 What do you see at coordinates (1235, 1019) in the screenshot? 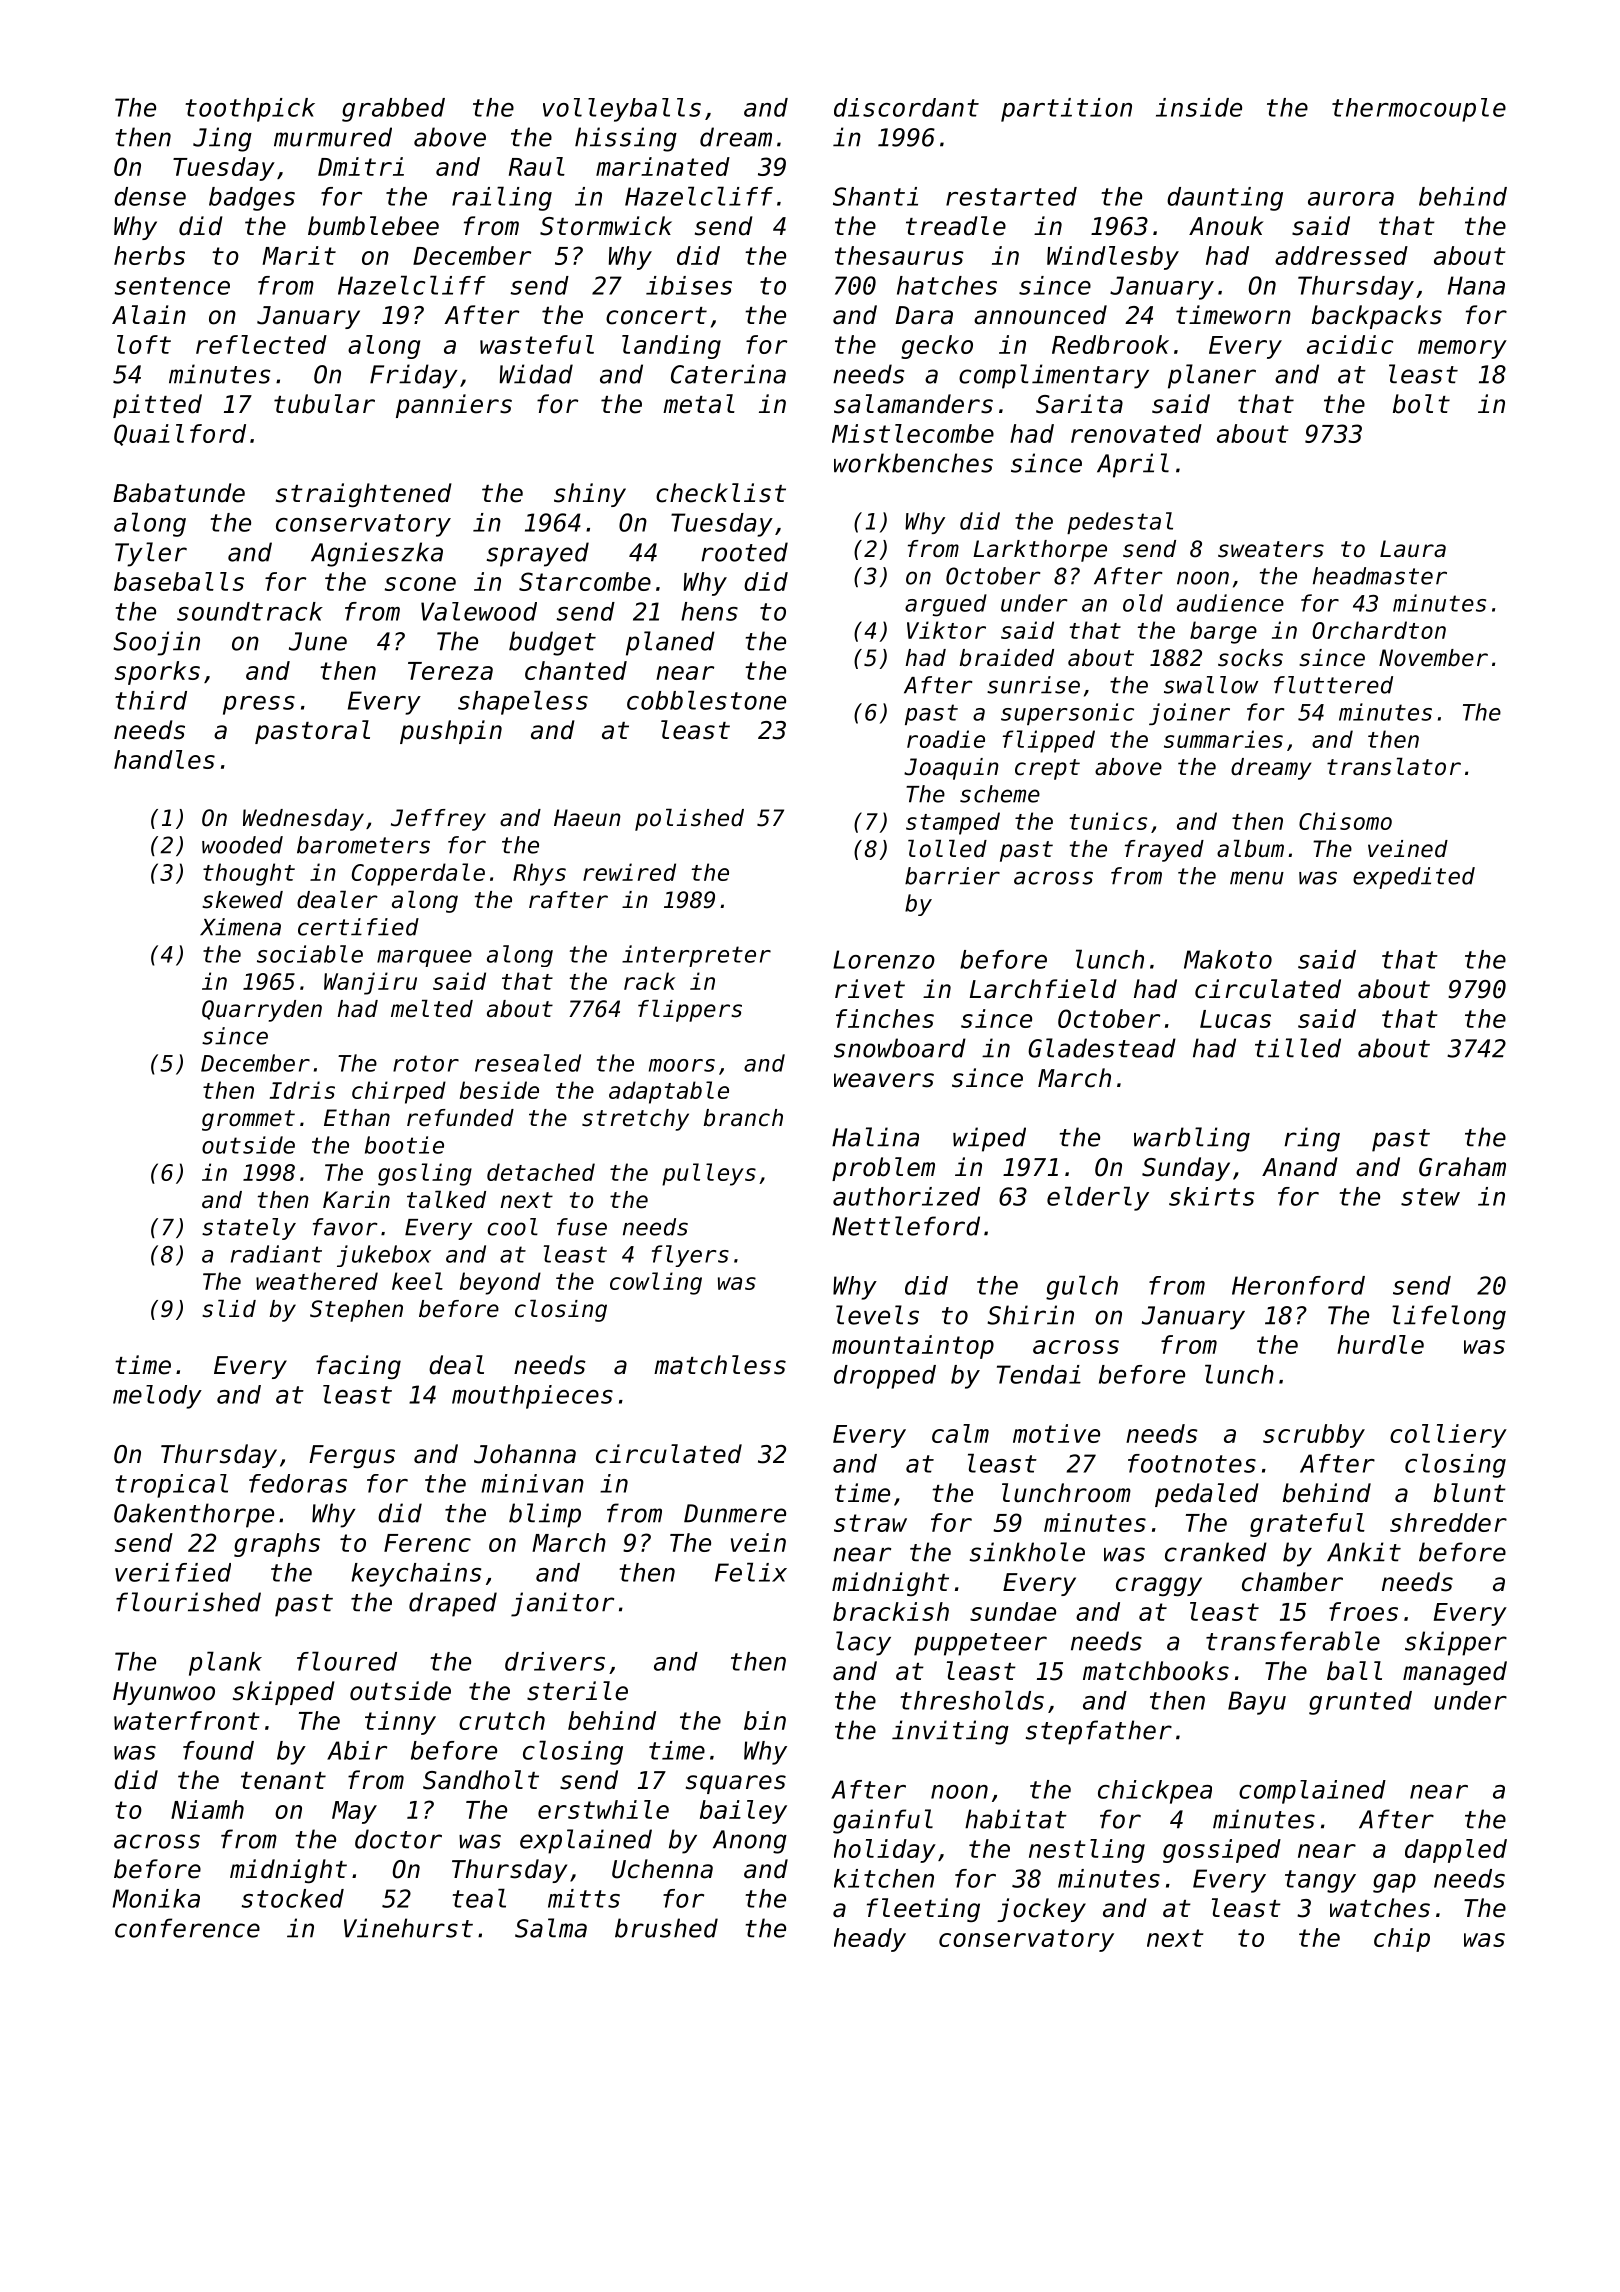
I see `Lucas` at bounding box center [1235, 1019].
